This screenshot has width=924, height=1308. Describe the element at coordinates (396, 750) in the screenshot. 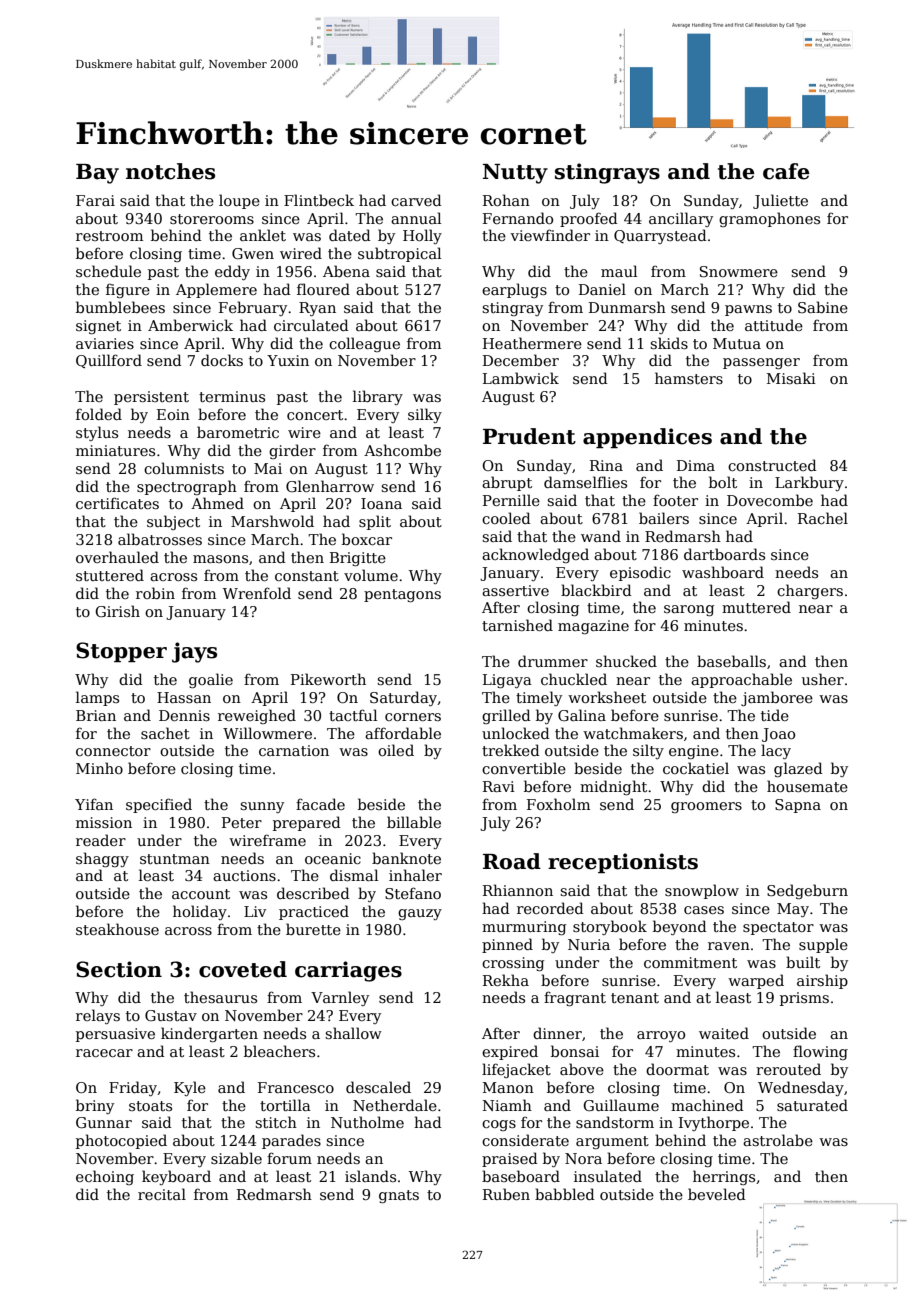

I see `oiled` at that location.
